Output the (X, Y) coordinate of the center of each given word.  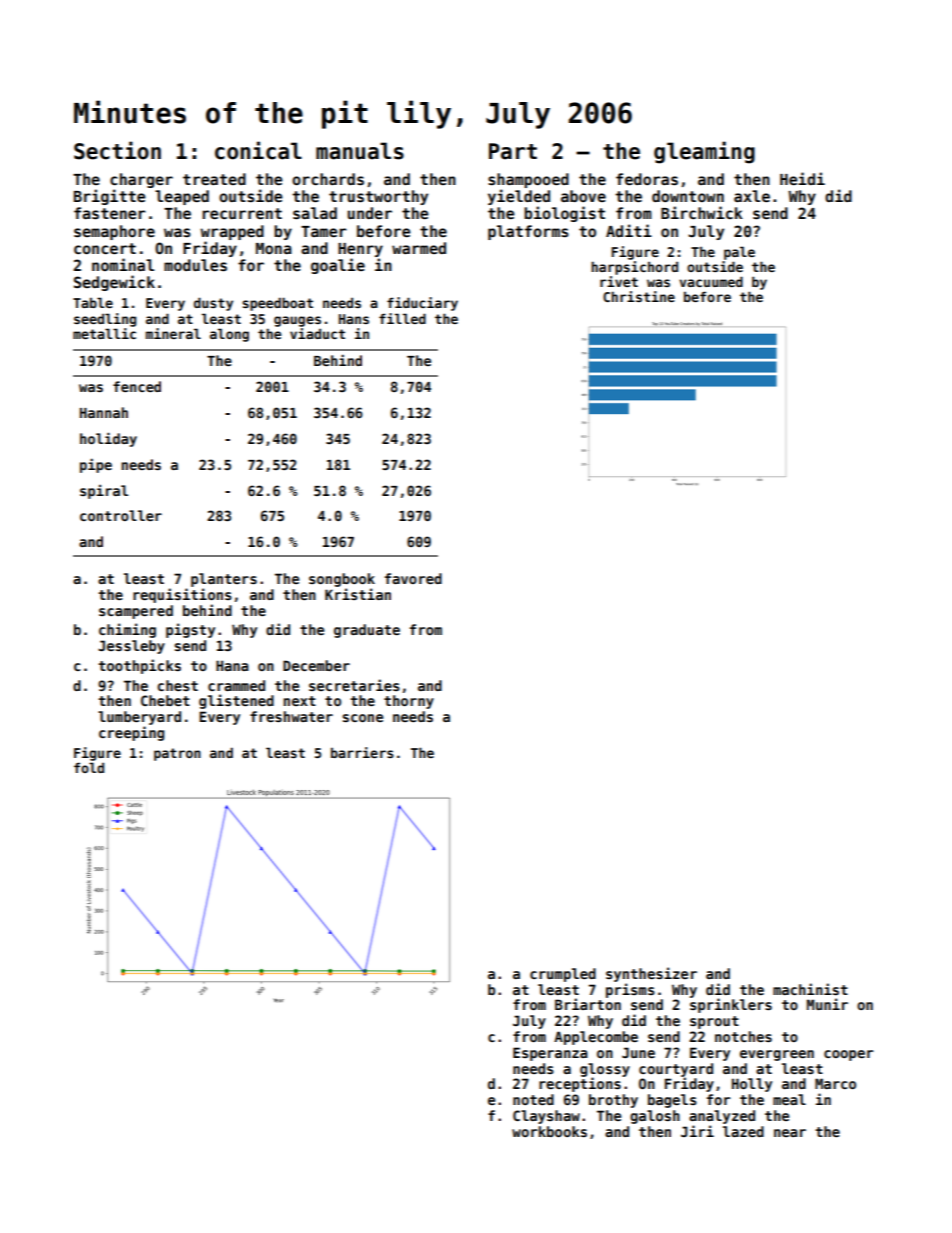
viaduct (317, 333)
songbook (342, 580)
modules (195, 265)
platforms (528, 232)
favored (413, 578)
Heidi (802, 178)
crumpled (563, 975)
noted (533, 1099)
